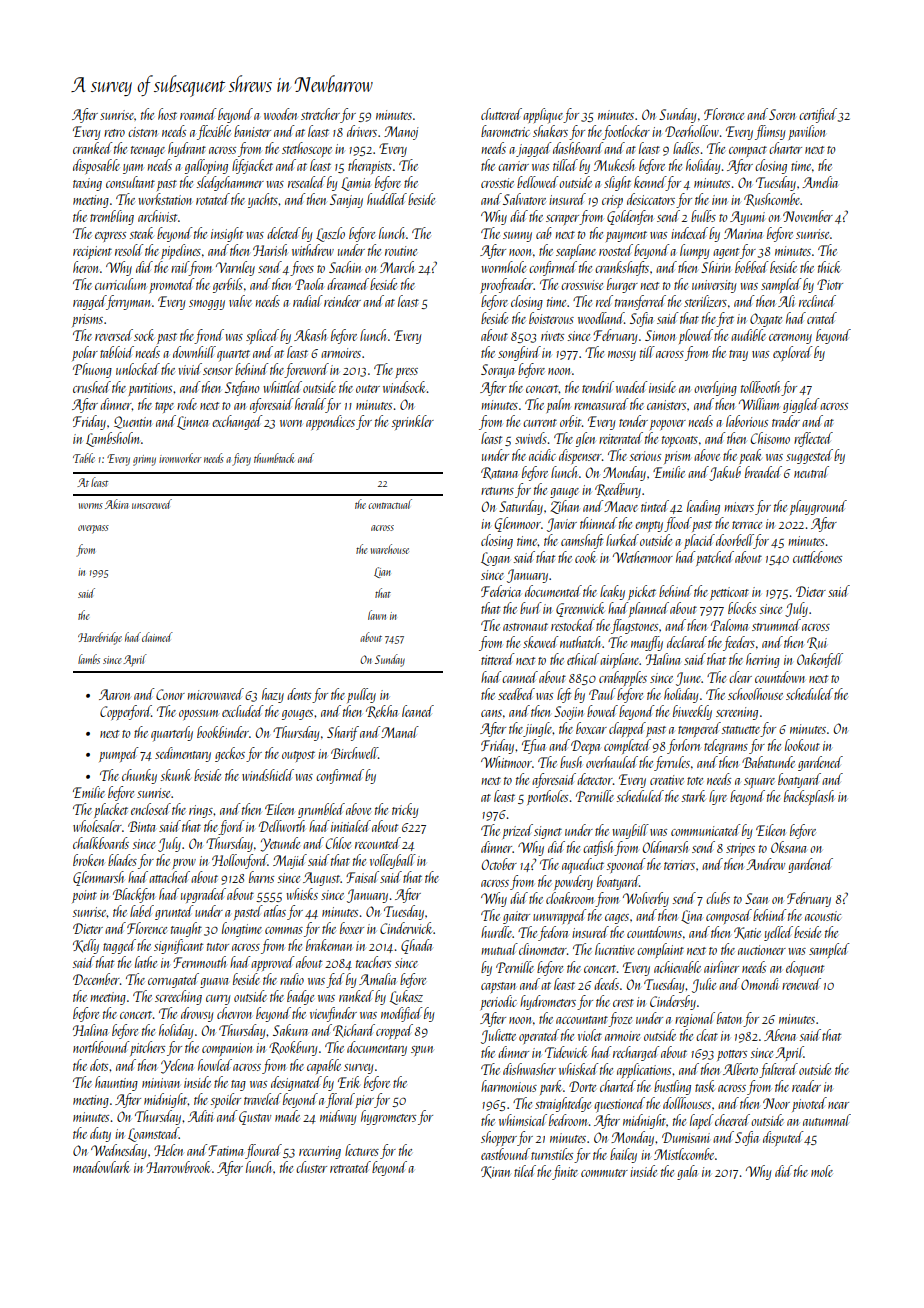  Describe the element at coordinates (822, 1171) in the screenshot. I see `mole` at that location.
